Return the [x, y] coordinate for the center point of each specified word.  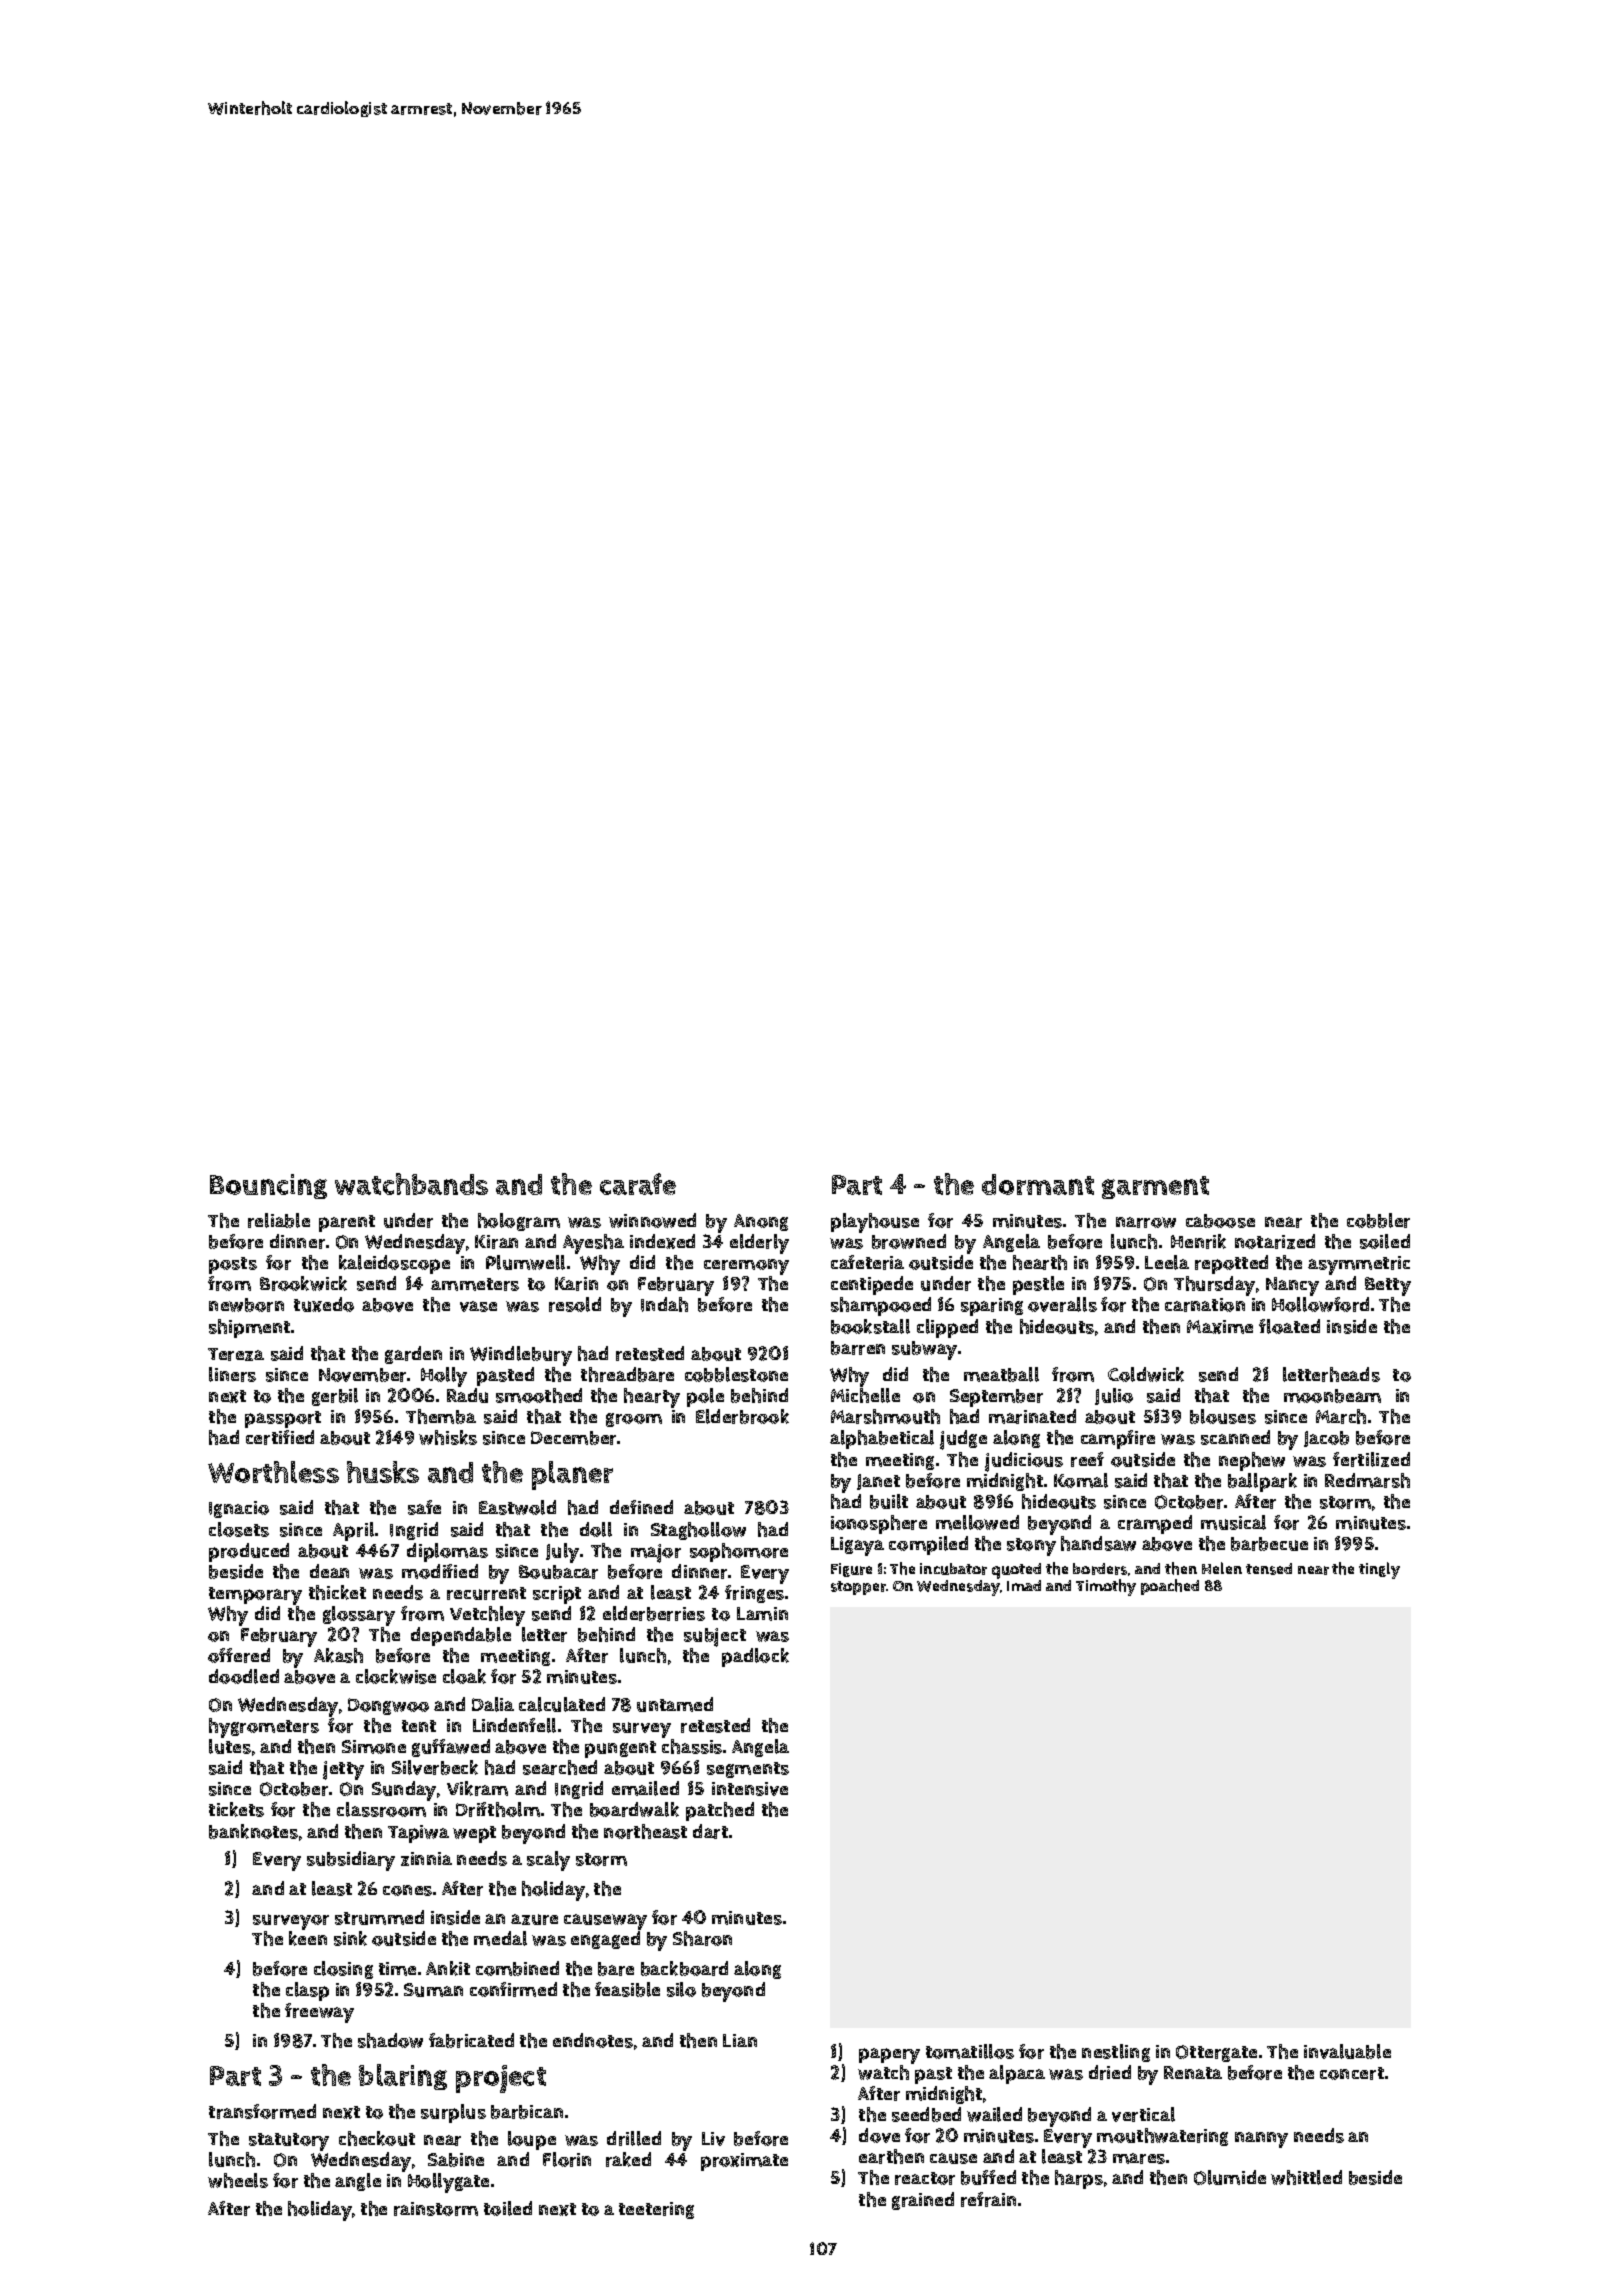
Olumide [1230, 2177]
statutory [289, 2142]
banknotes [253, 1831]
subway [924, 1350]
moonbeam [1332, 1396]
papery [889, 2056]
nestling [1116, 2053]
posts [233, 1265]
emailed [645, 1788]
